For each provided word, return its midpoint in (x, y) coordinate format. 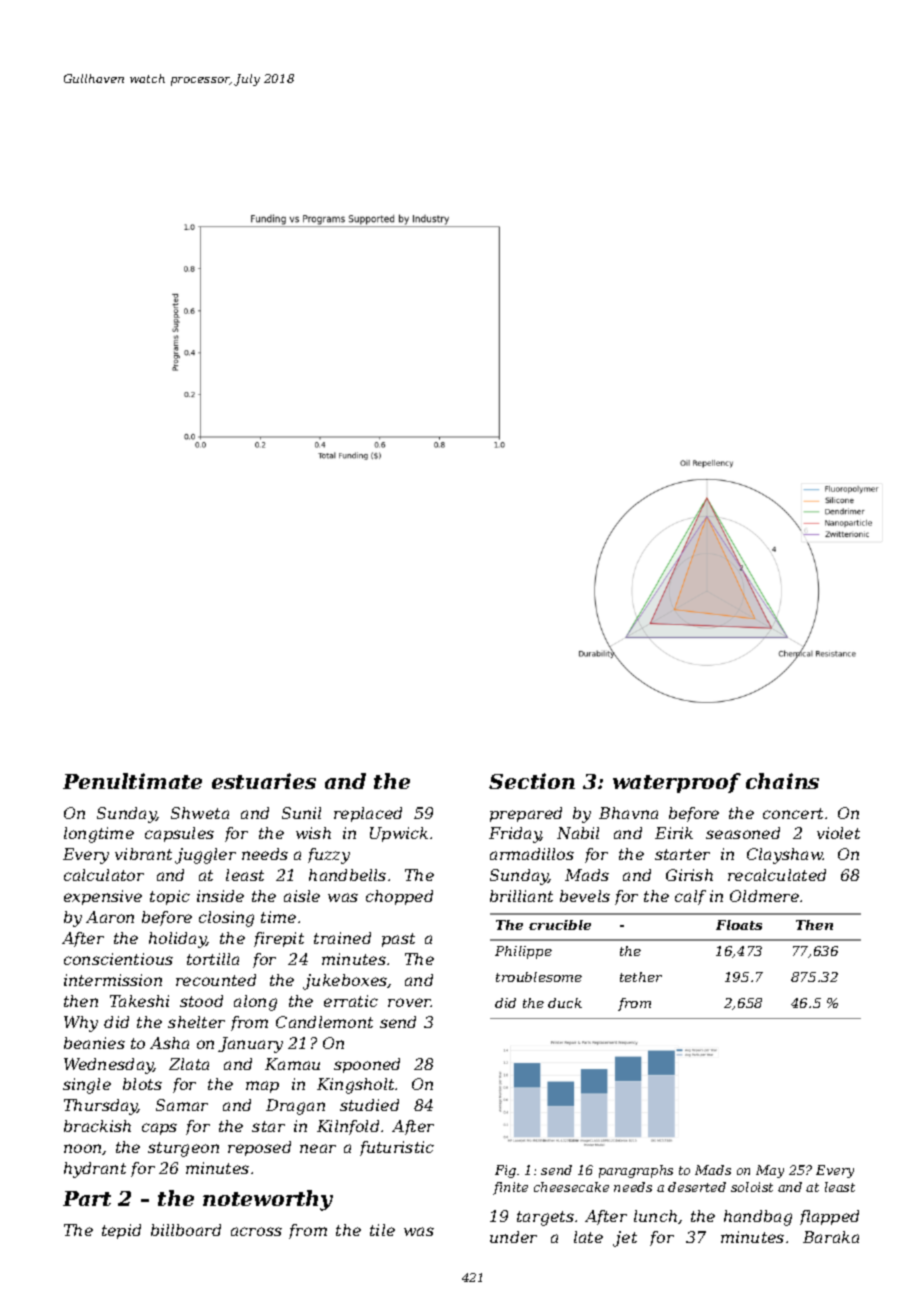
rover (409, 1002)
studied (369, 1105)
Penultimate (132, 781)
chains (782, 781)
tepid (121, 1231)
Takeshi (139, 1001)
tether (641, 977)
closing (226, 919)
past (398, 940)
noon (83, 1149)
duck (565, 1003)
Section (532, 781)
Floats (739, 925)
